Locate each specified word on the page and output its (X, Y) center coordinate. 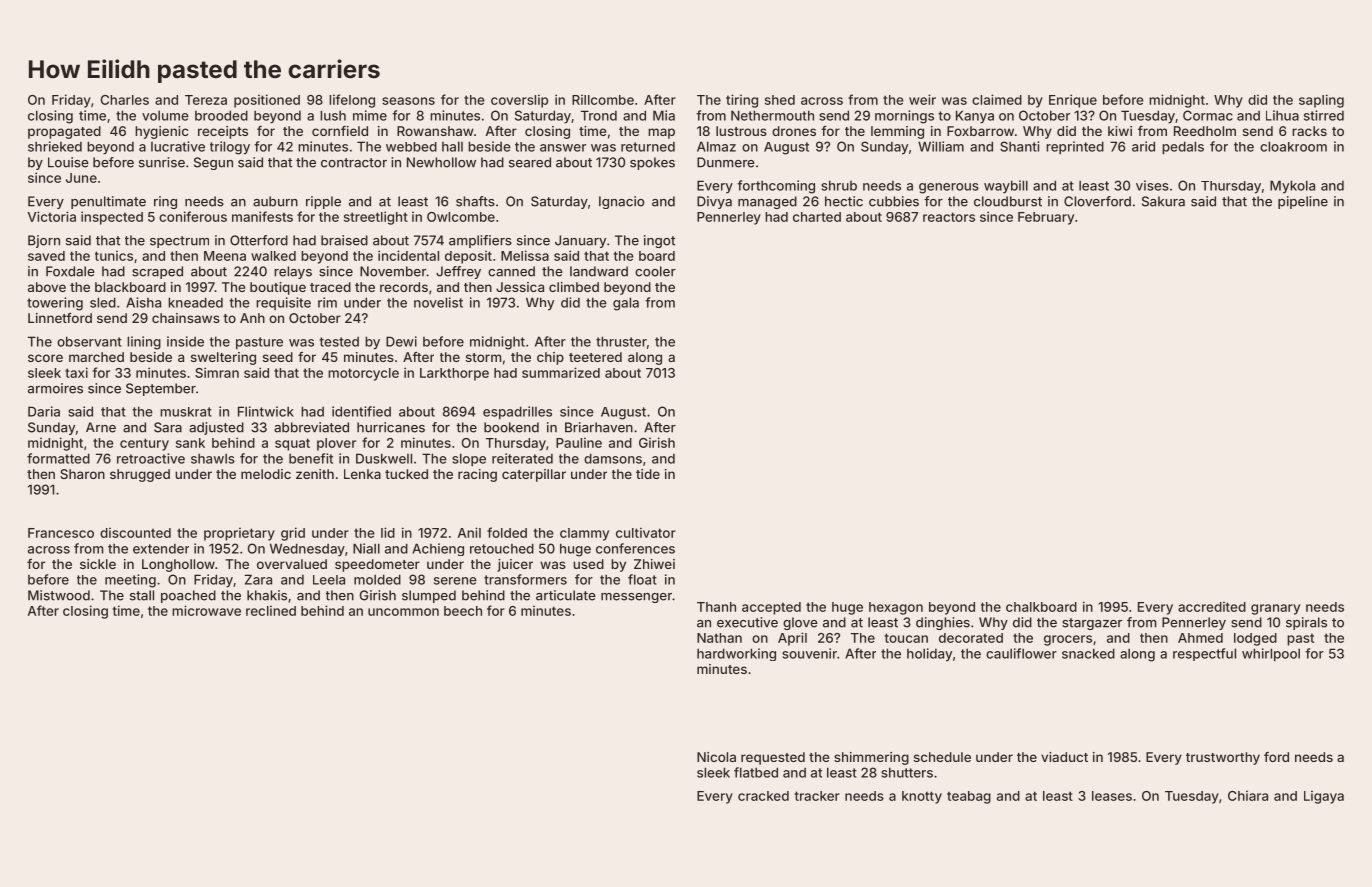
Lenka (362, 474)
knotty (922, 797)
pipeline (1303, 202)
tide (648, 474)
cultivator (646, 533)
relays (293, 272)
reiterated (522, 458)
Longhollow (178, 565)
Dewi (401, 341)
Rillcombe (603, 100)
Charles (125, 100)
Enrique (1073, 101)
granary (1275, 609)
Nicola (716, 757)
